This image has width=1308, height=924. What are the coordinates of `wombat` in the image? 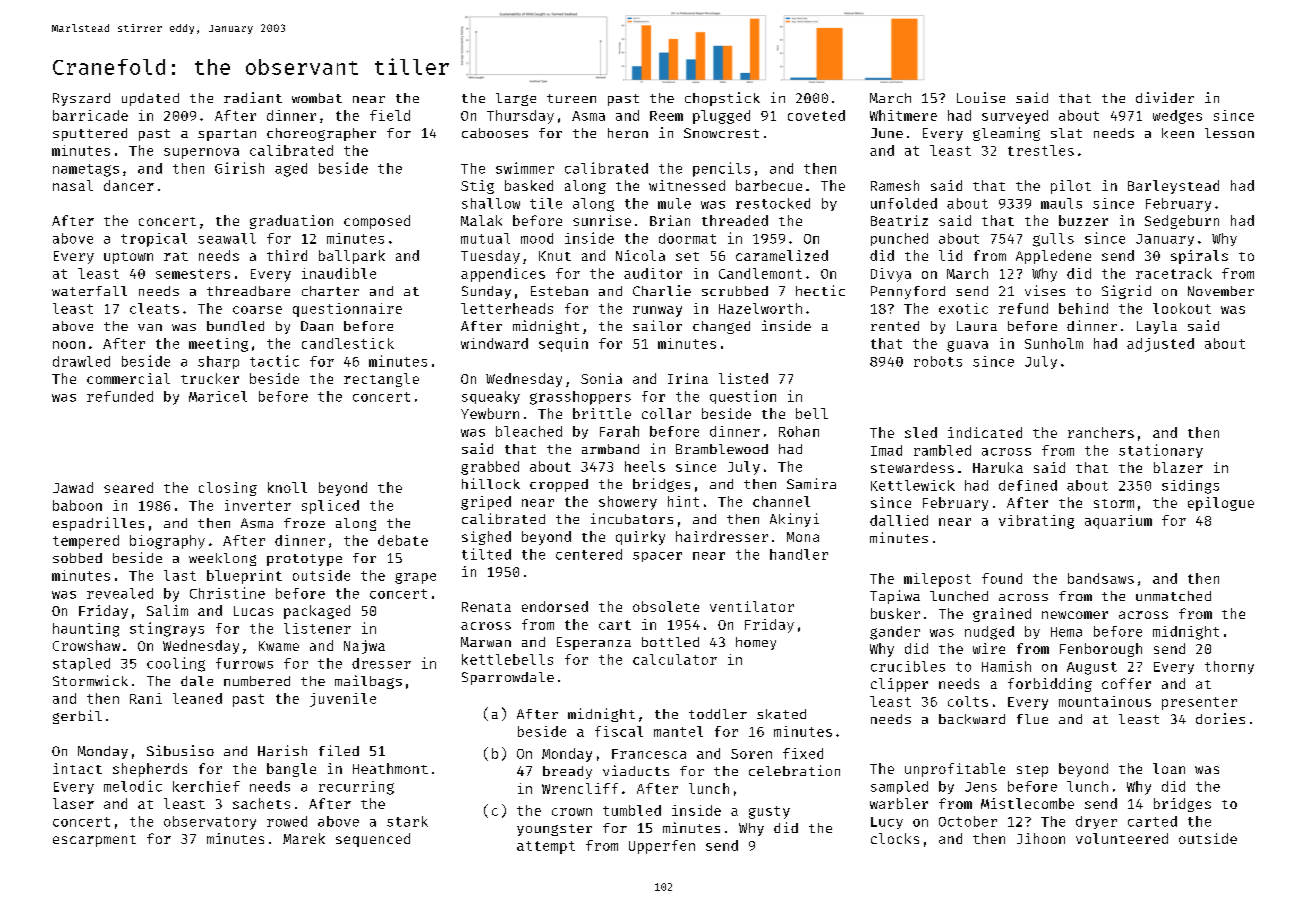 It's located at (317, 98).
